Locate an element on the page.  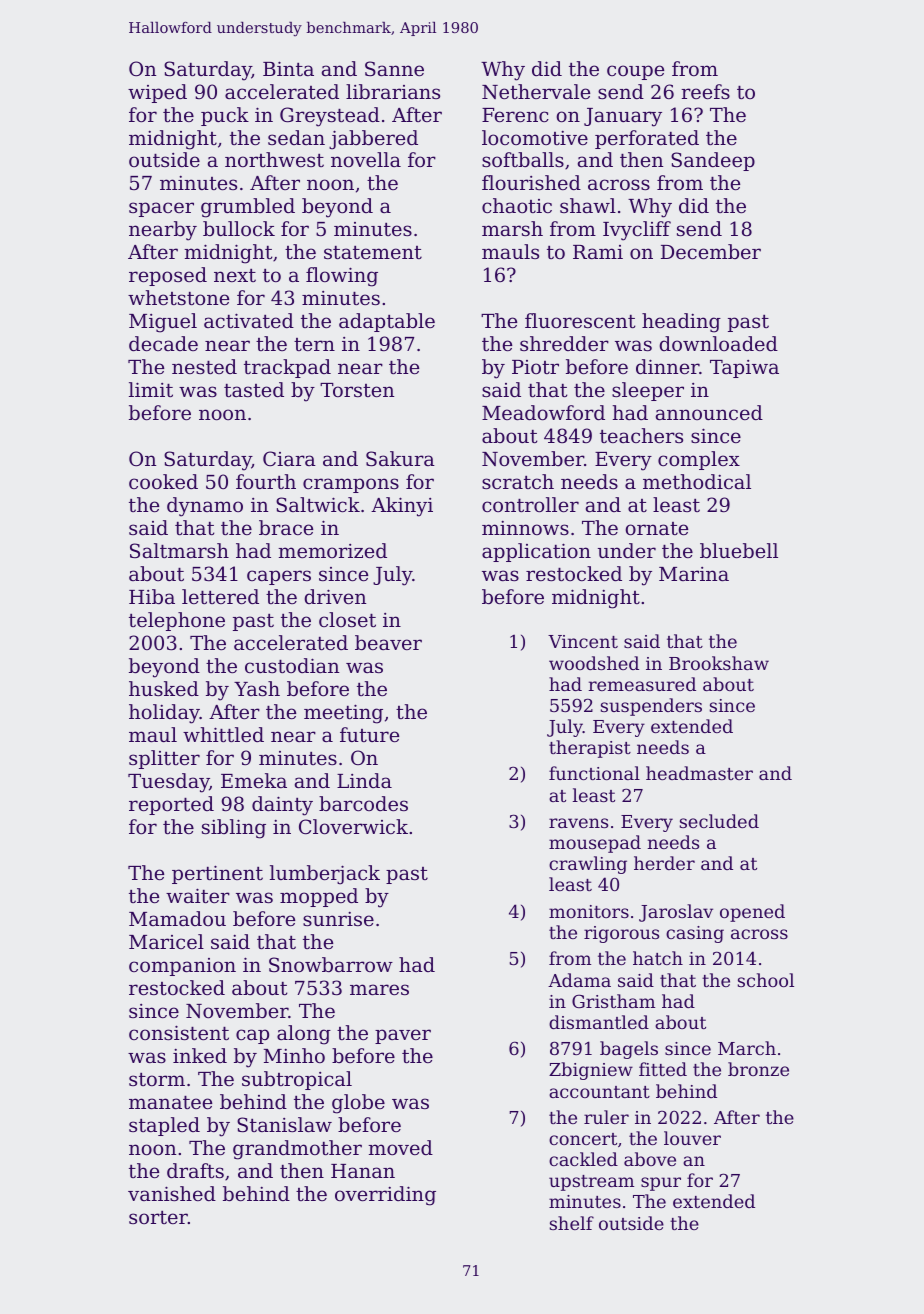
next is located at coordinates (235, 275).
